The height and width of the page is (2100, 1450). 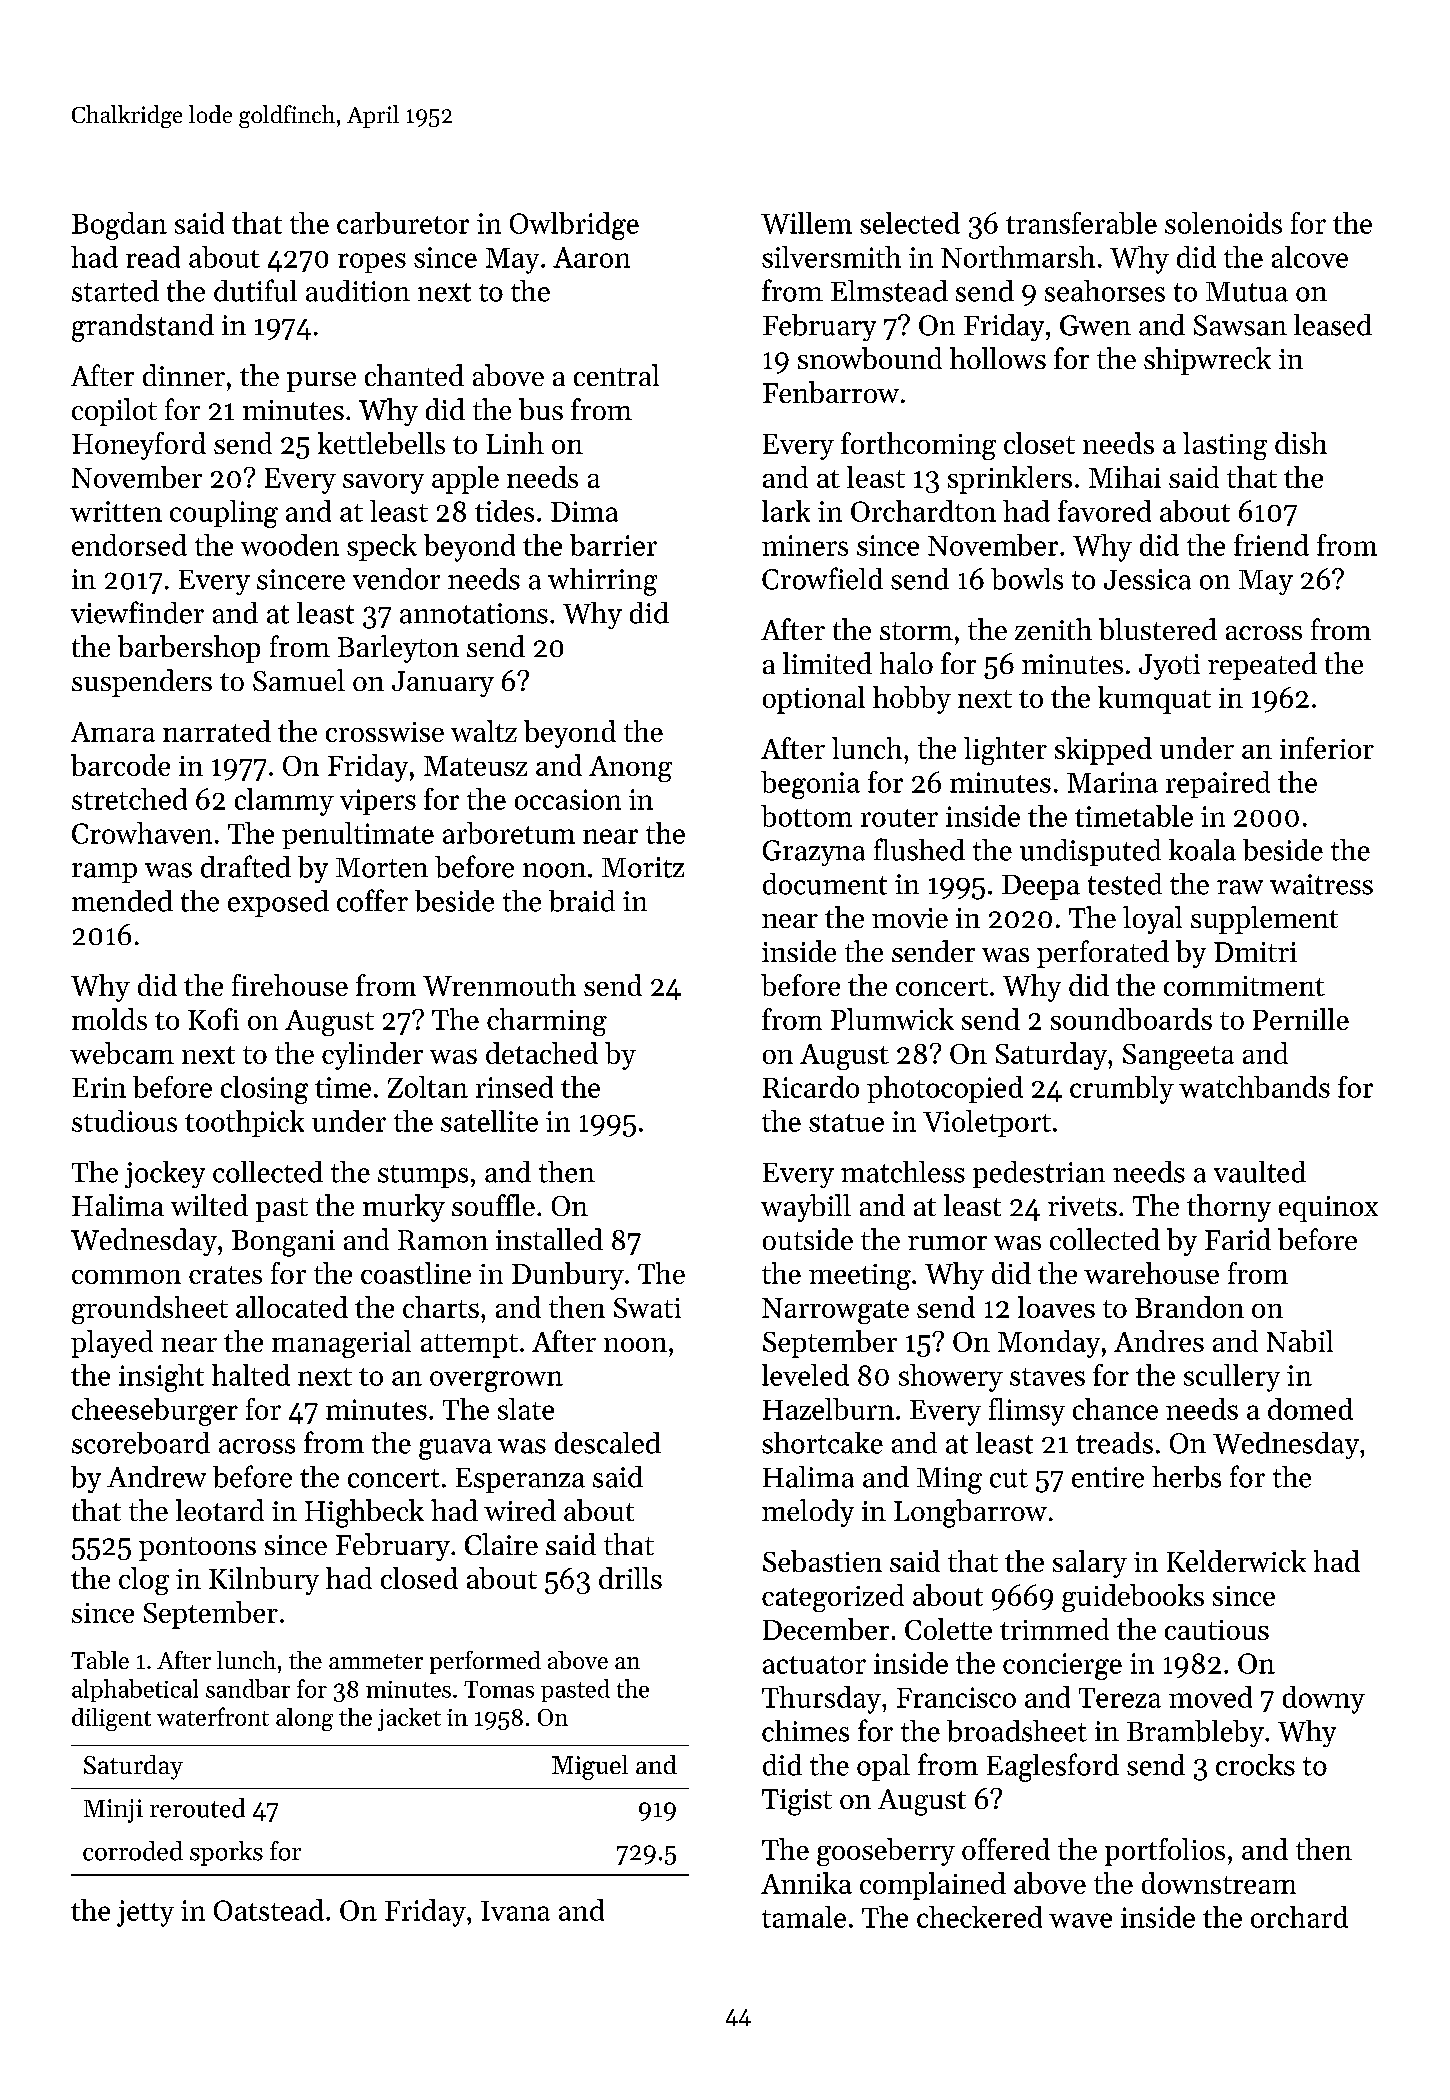 What do you see at coordinates (786, 511) in the page?
I see `lark` at bounding box center [786, 511].
